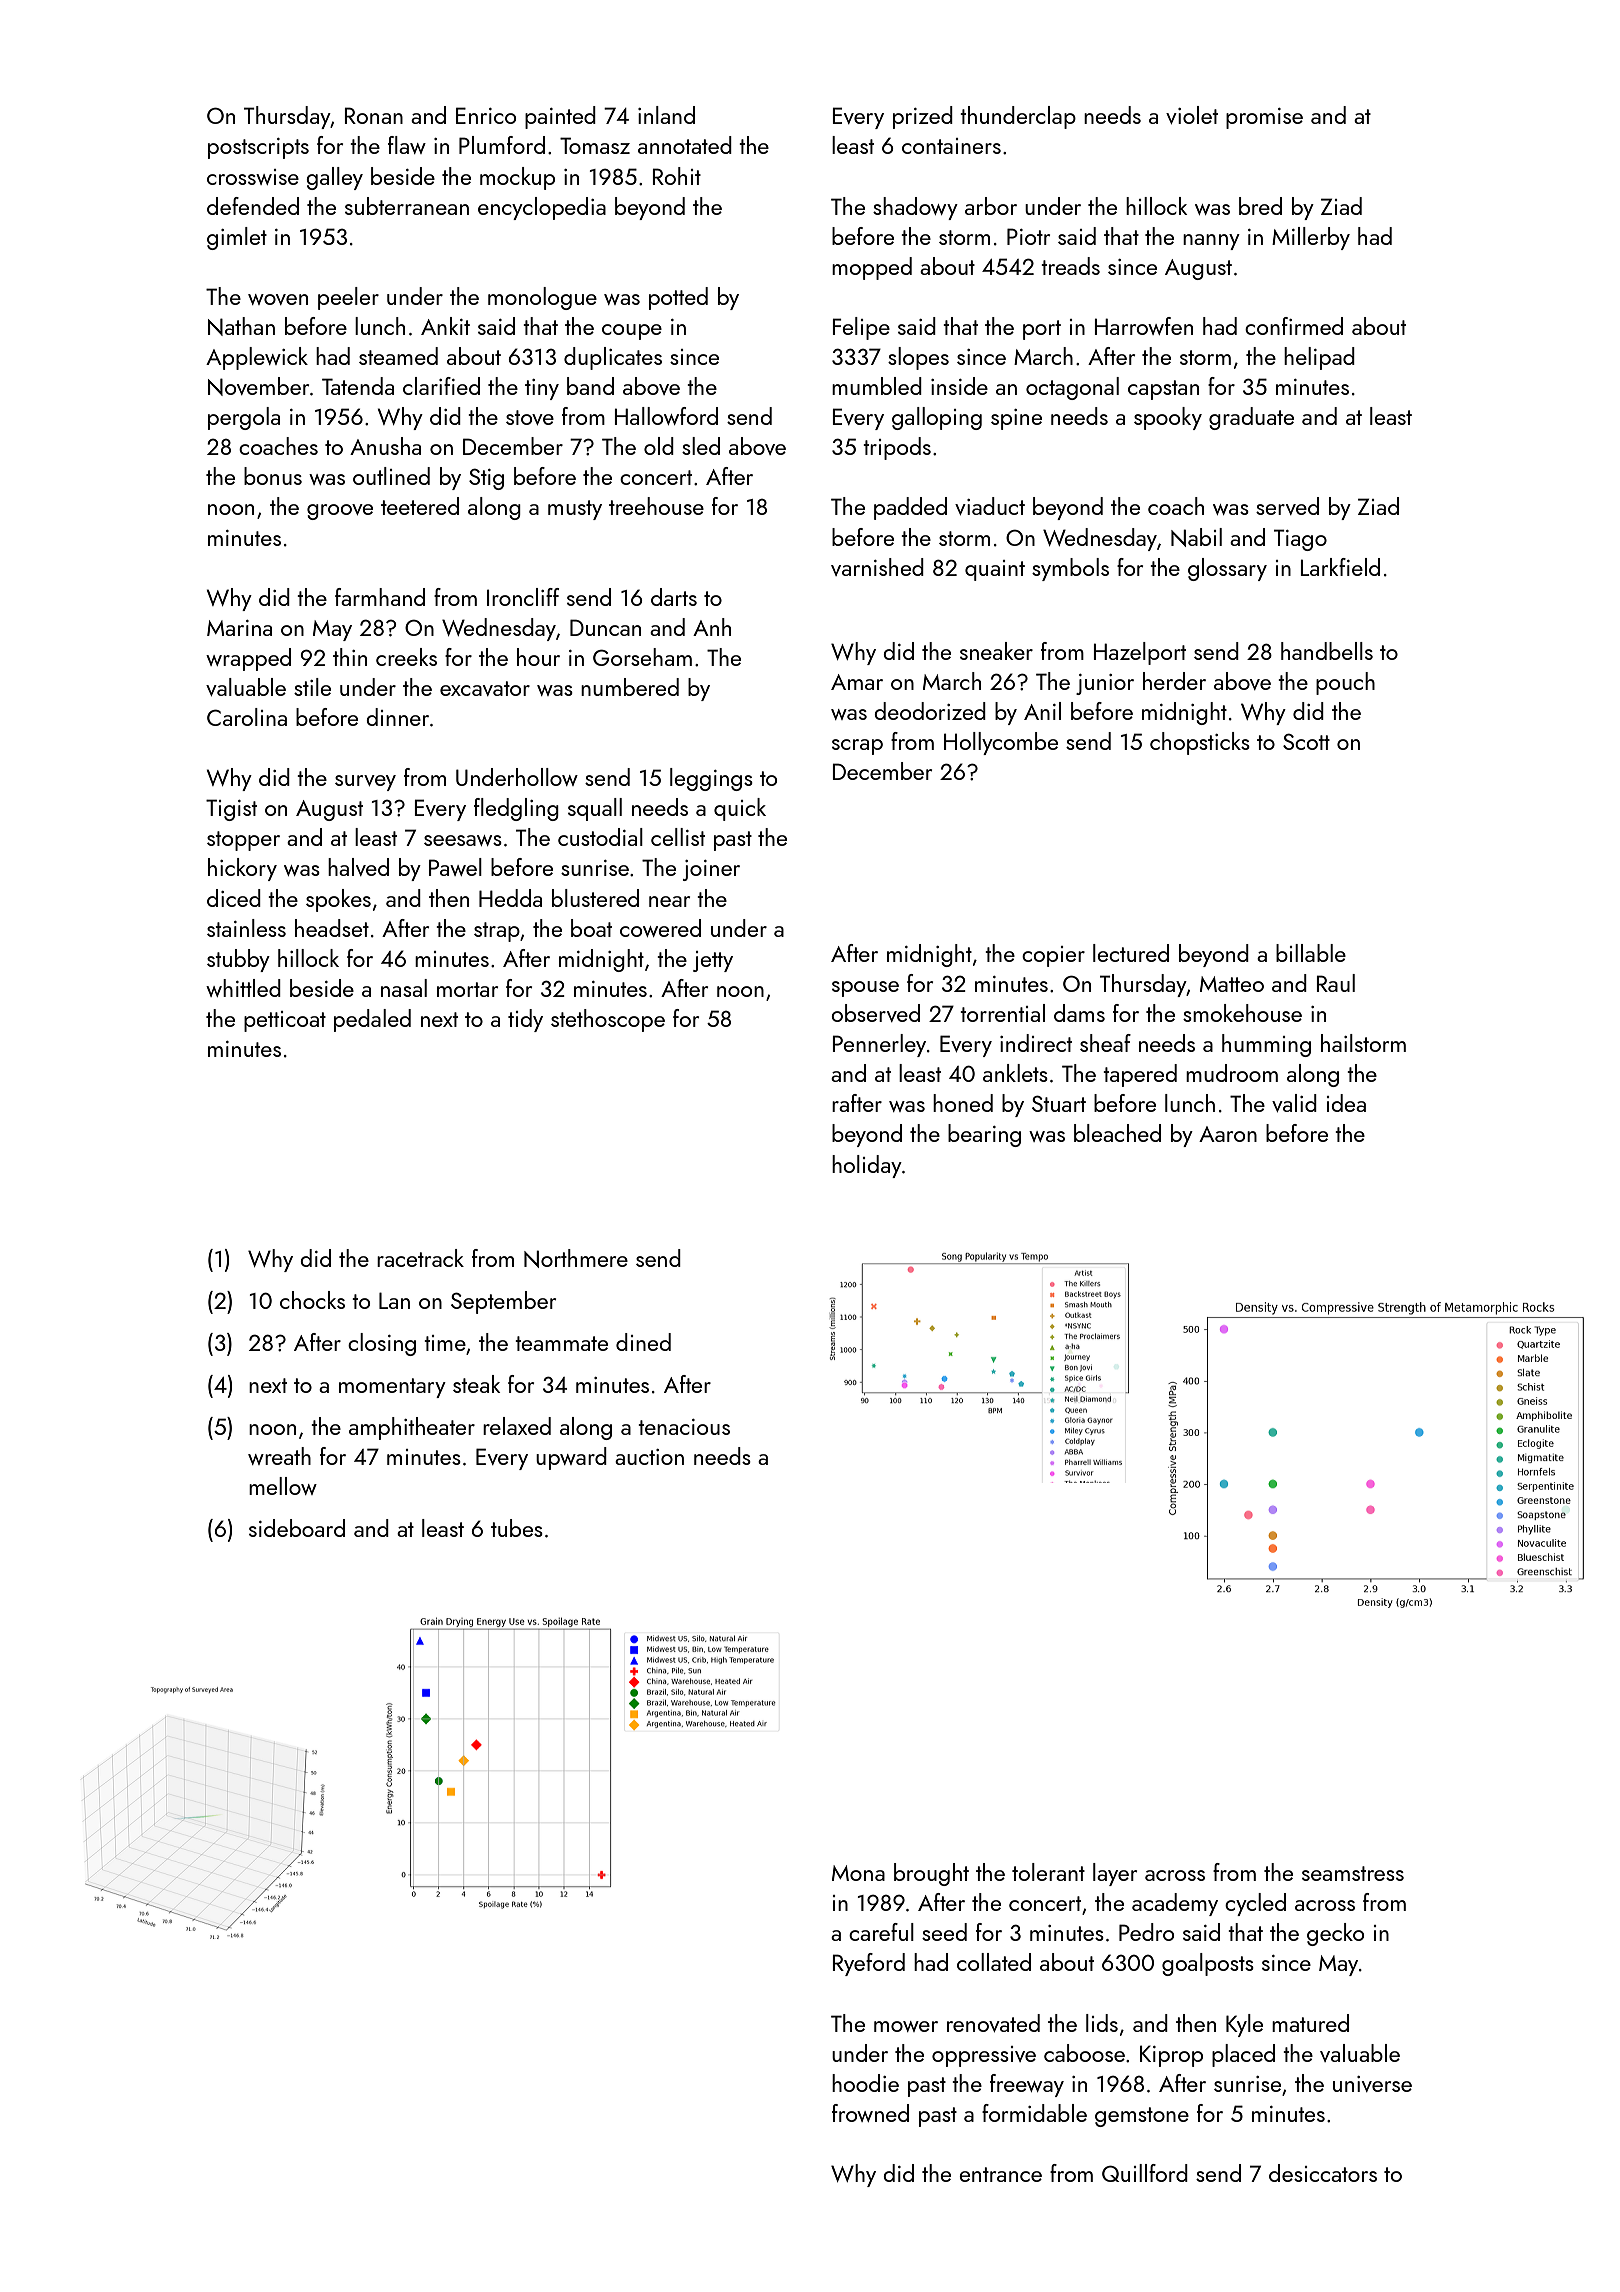 The image size is (1620, 2292). Describe the element at coordinates (684, 1427) in the screenshot. I see `tenacious` at that location.
